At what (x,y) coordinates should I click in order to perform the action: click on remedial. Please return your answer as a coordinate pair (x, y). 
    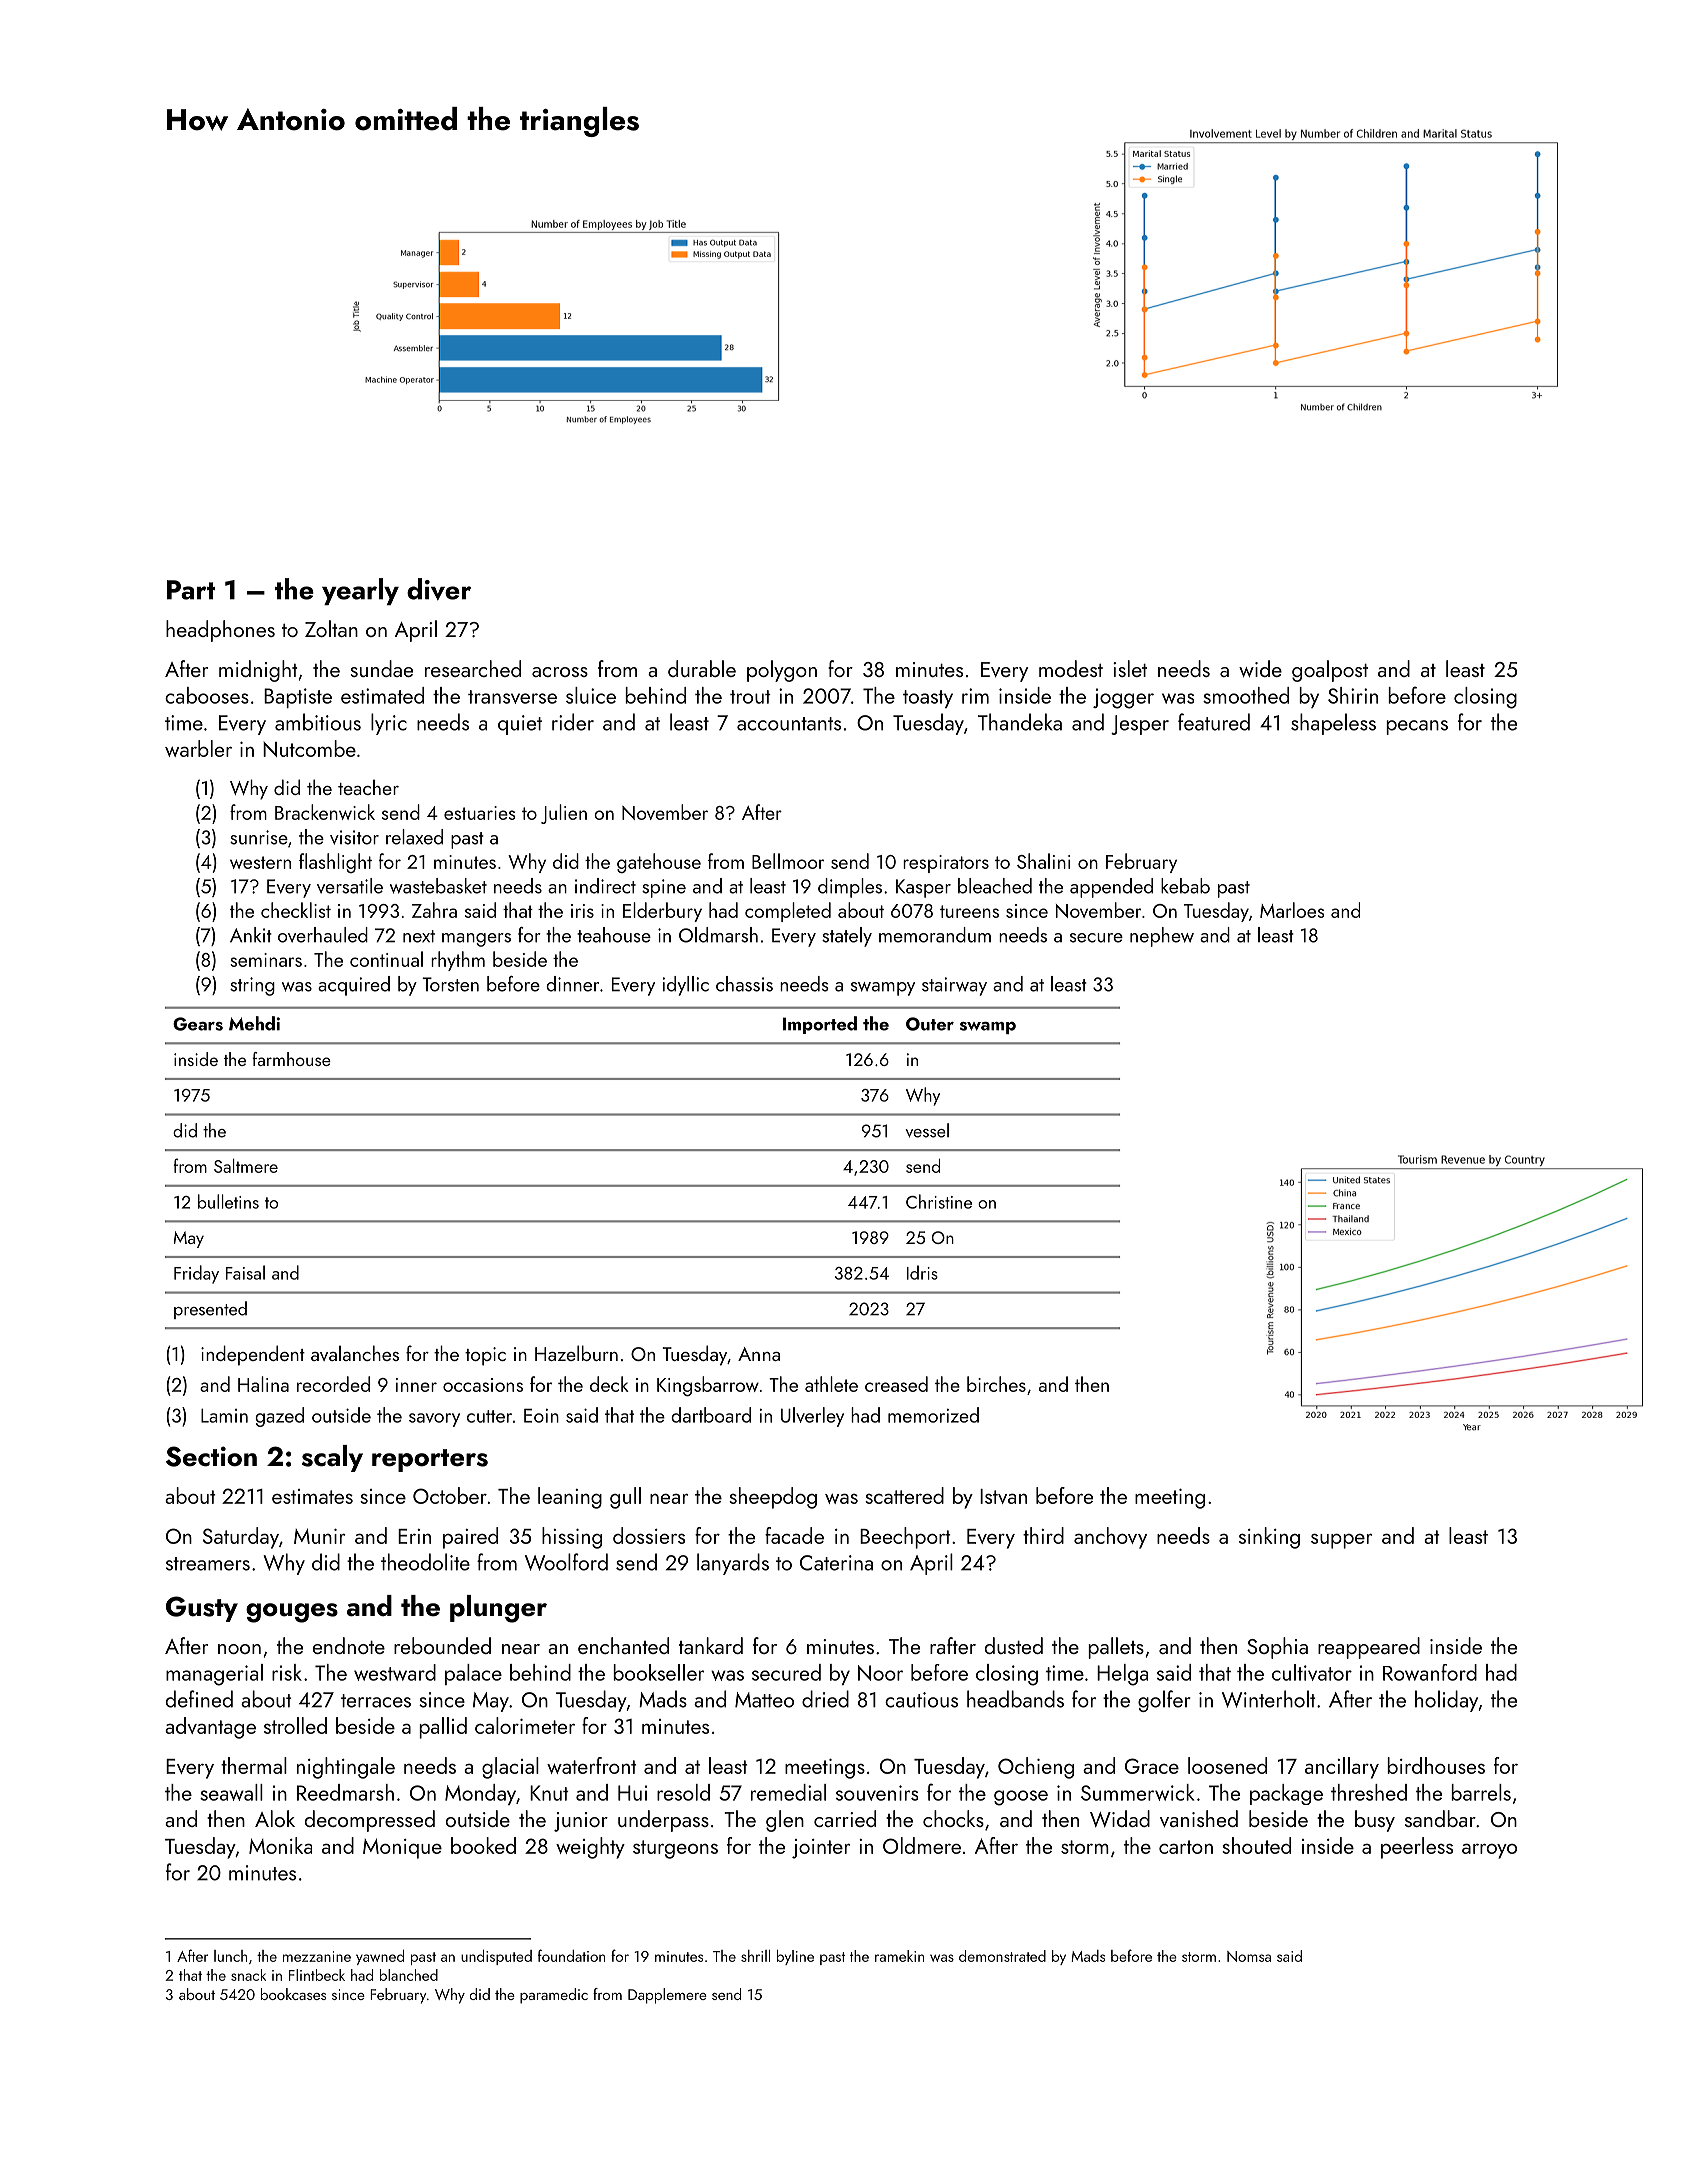
    Looking at the image, I should click on (788, 1792).
